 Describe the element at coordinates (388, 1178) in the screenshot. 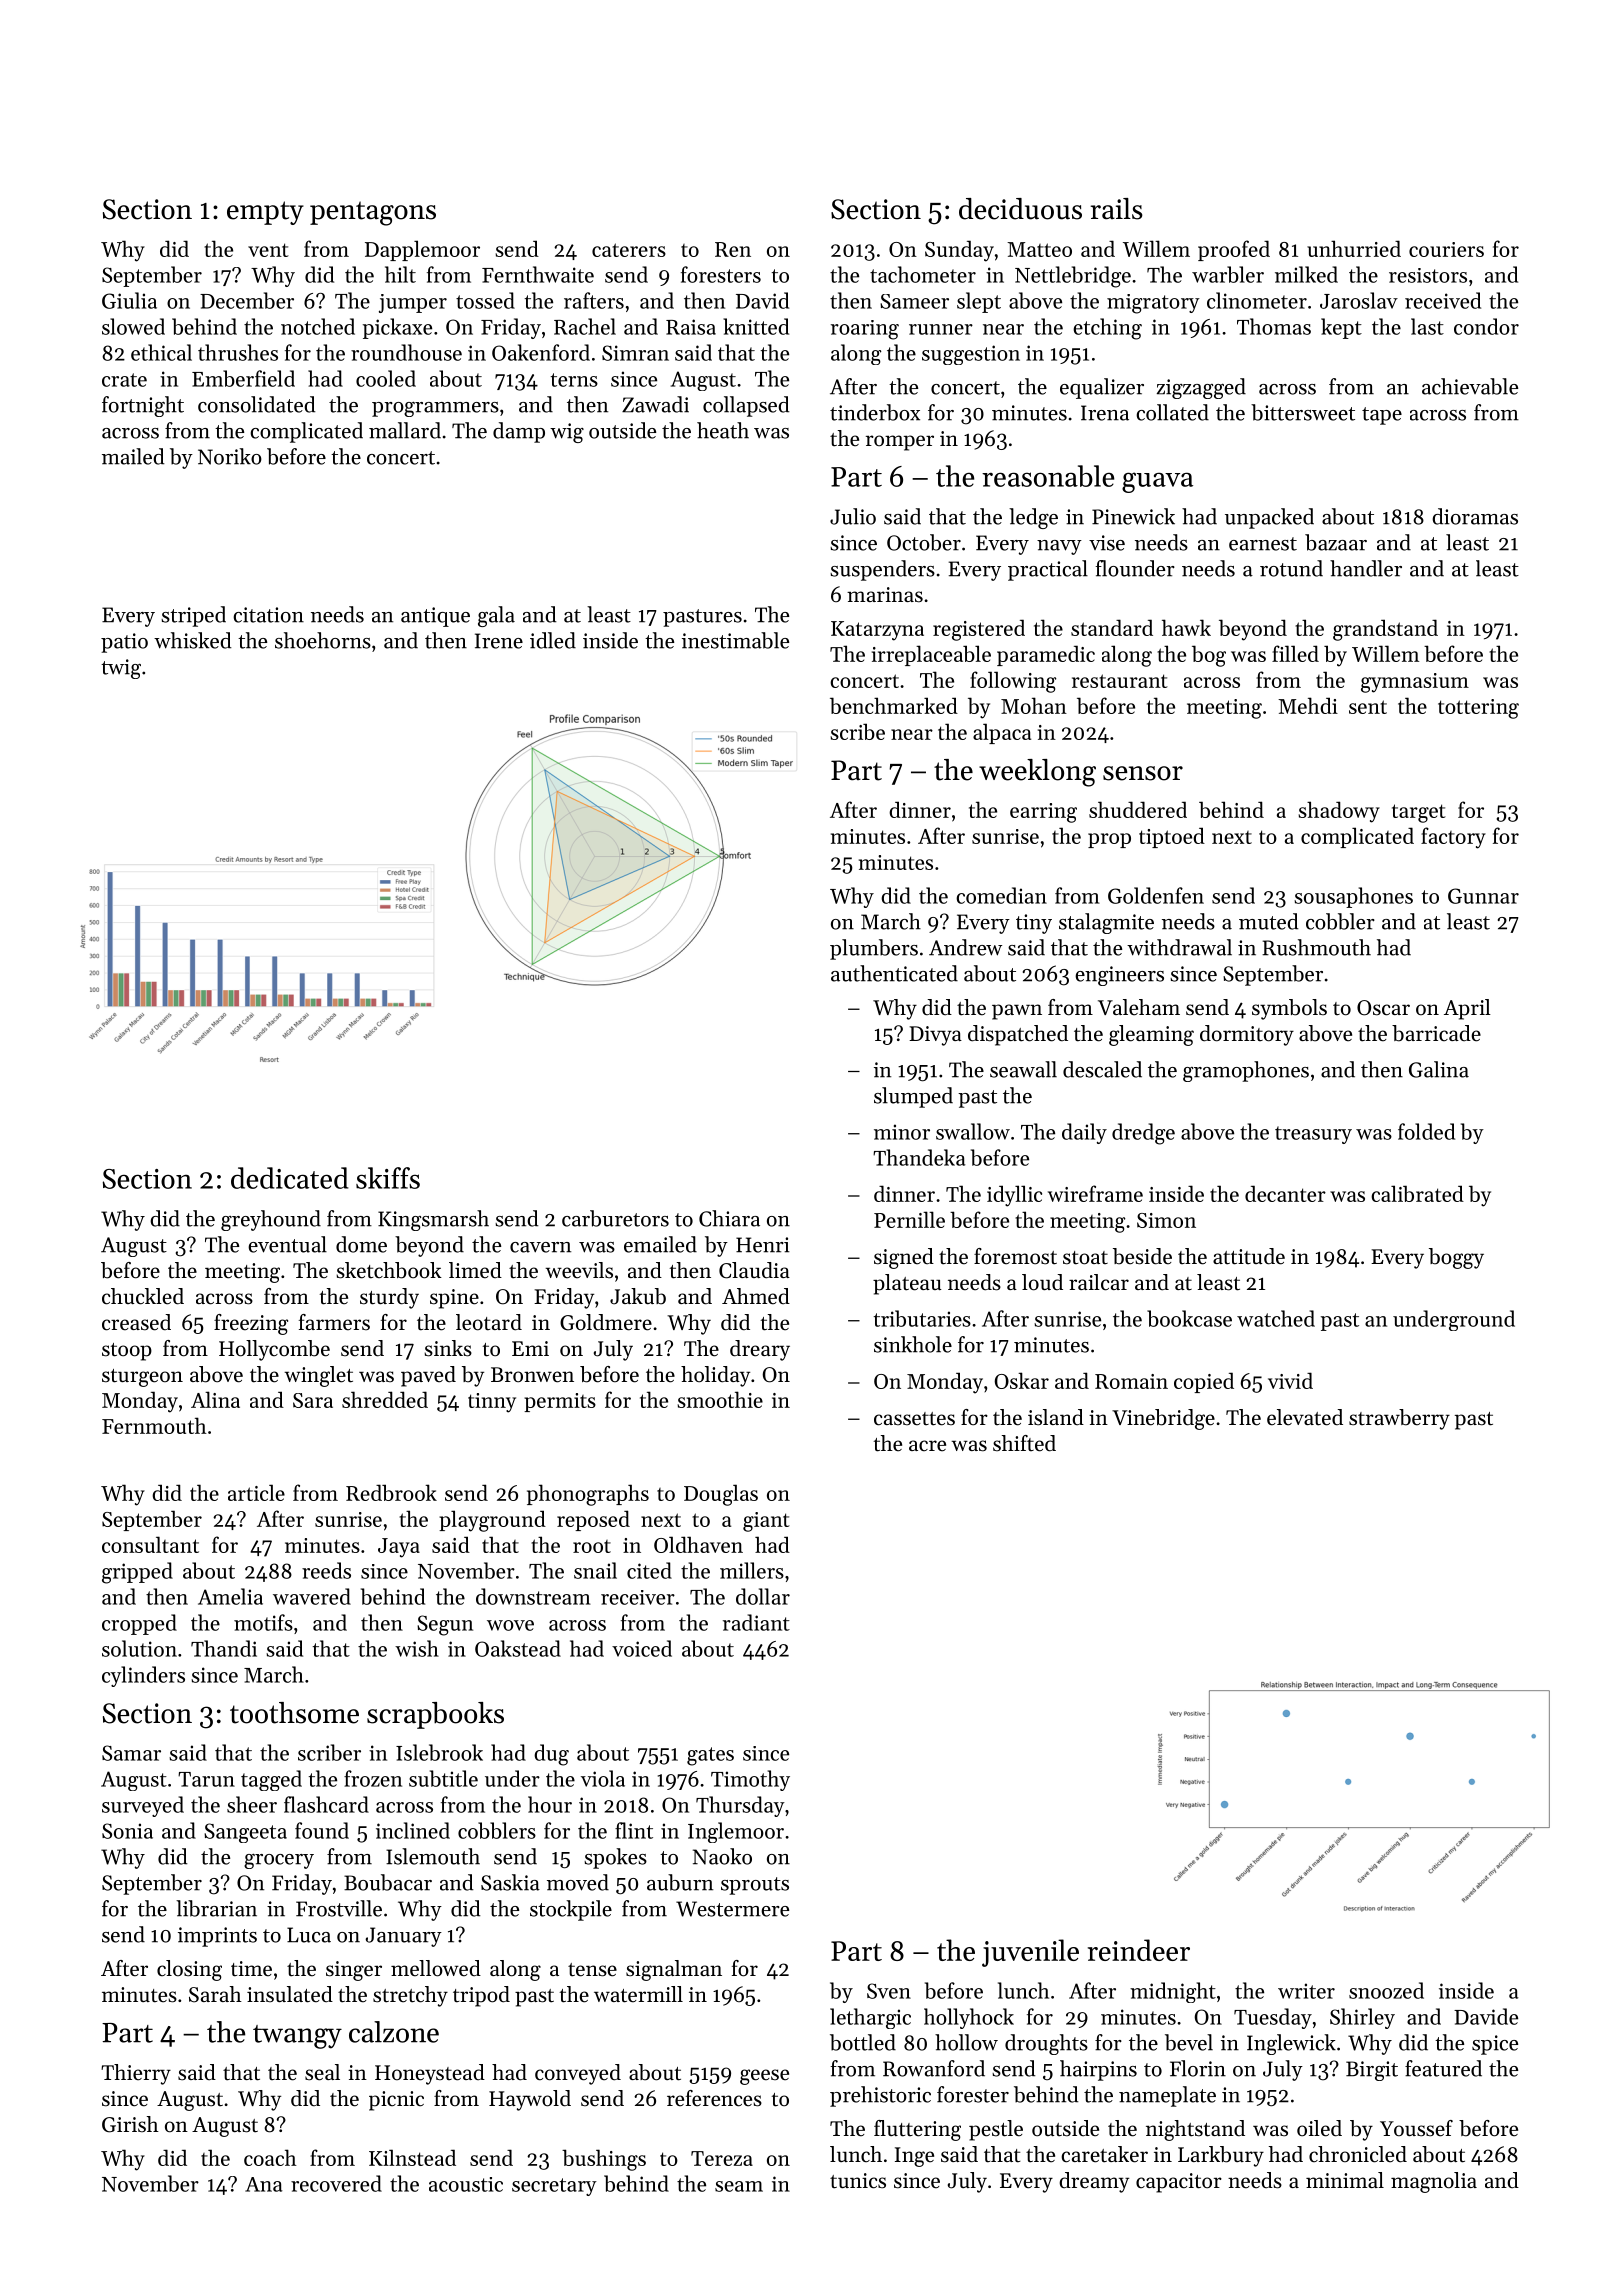

I see `skiffs` at that location.
